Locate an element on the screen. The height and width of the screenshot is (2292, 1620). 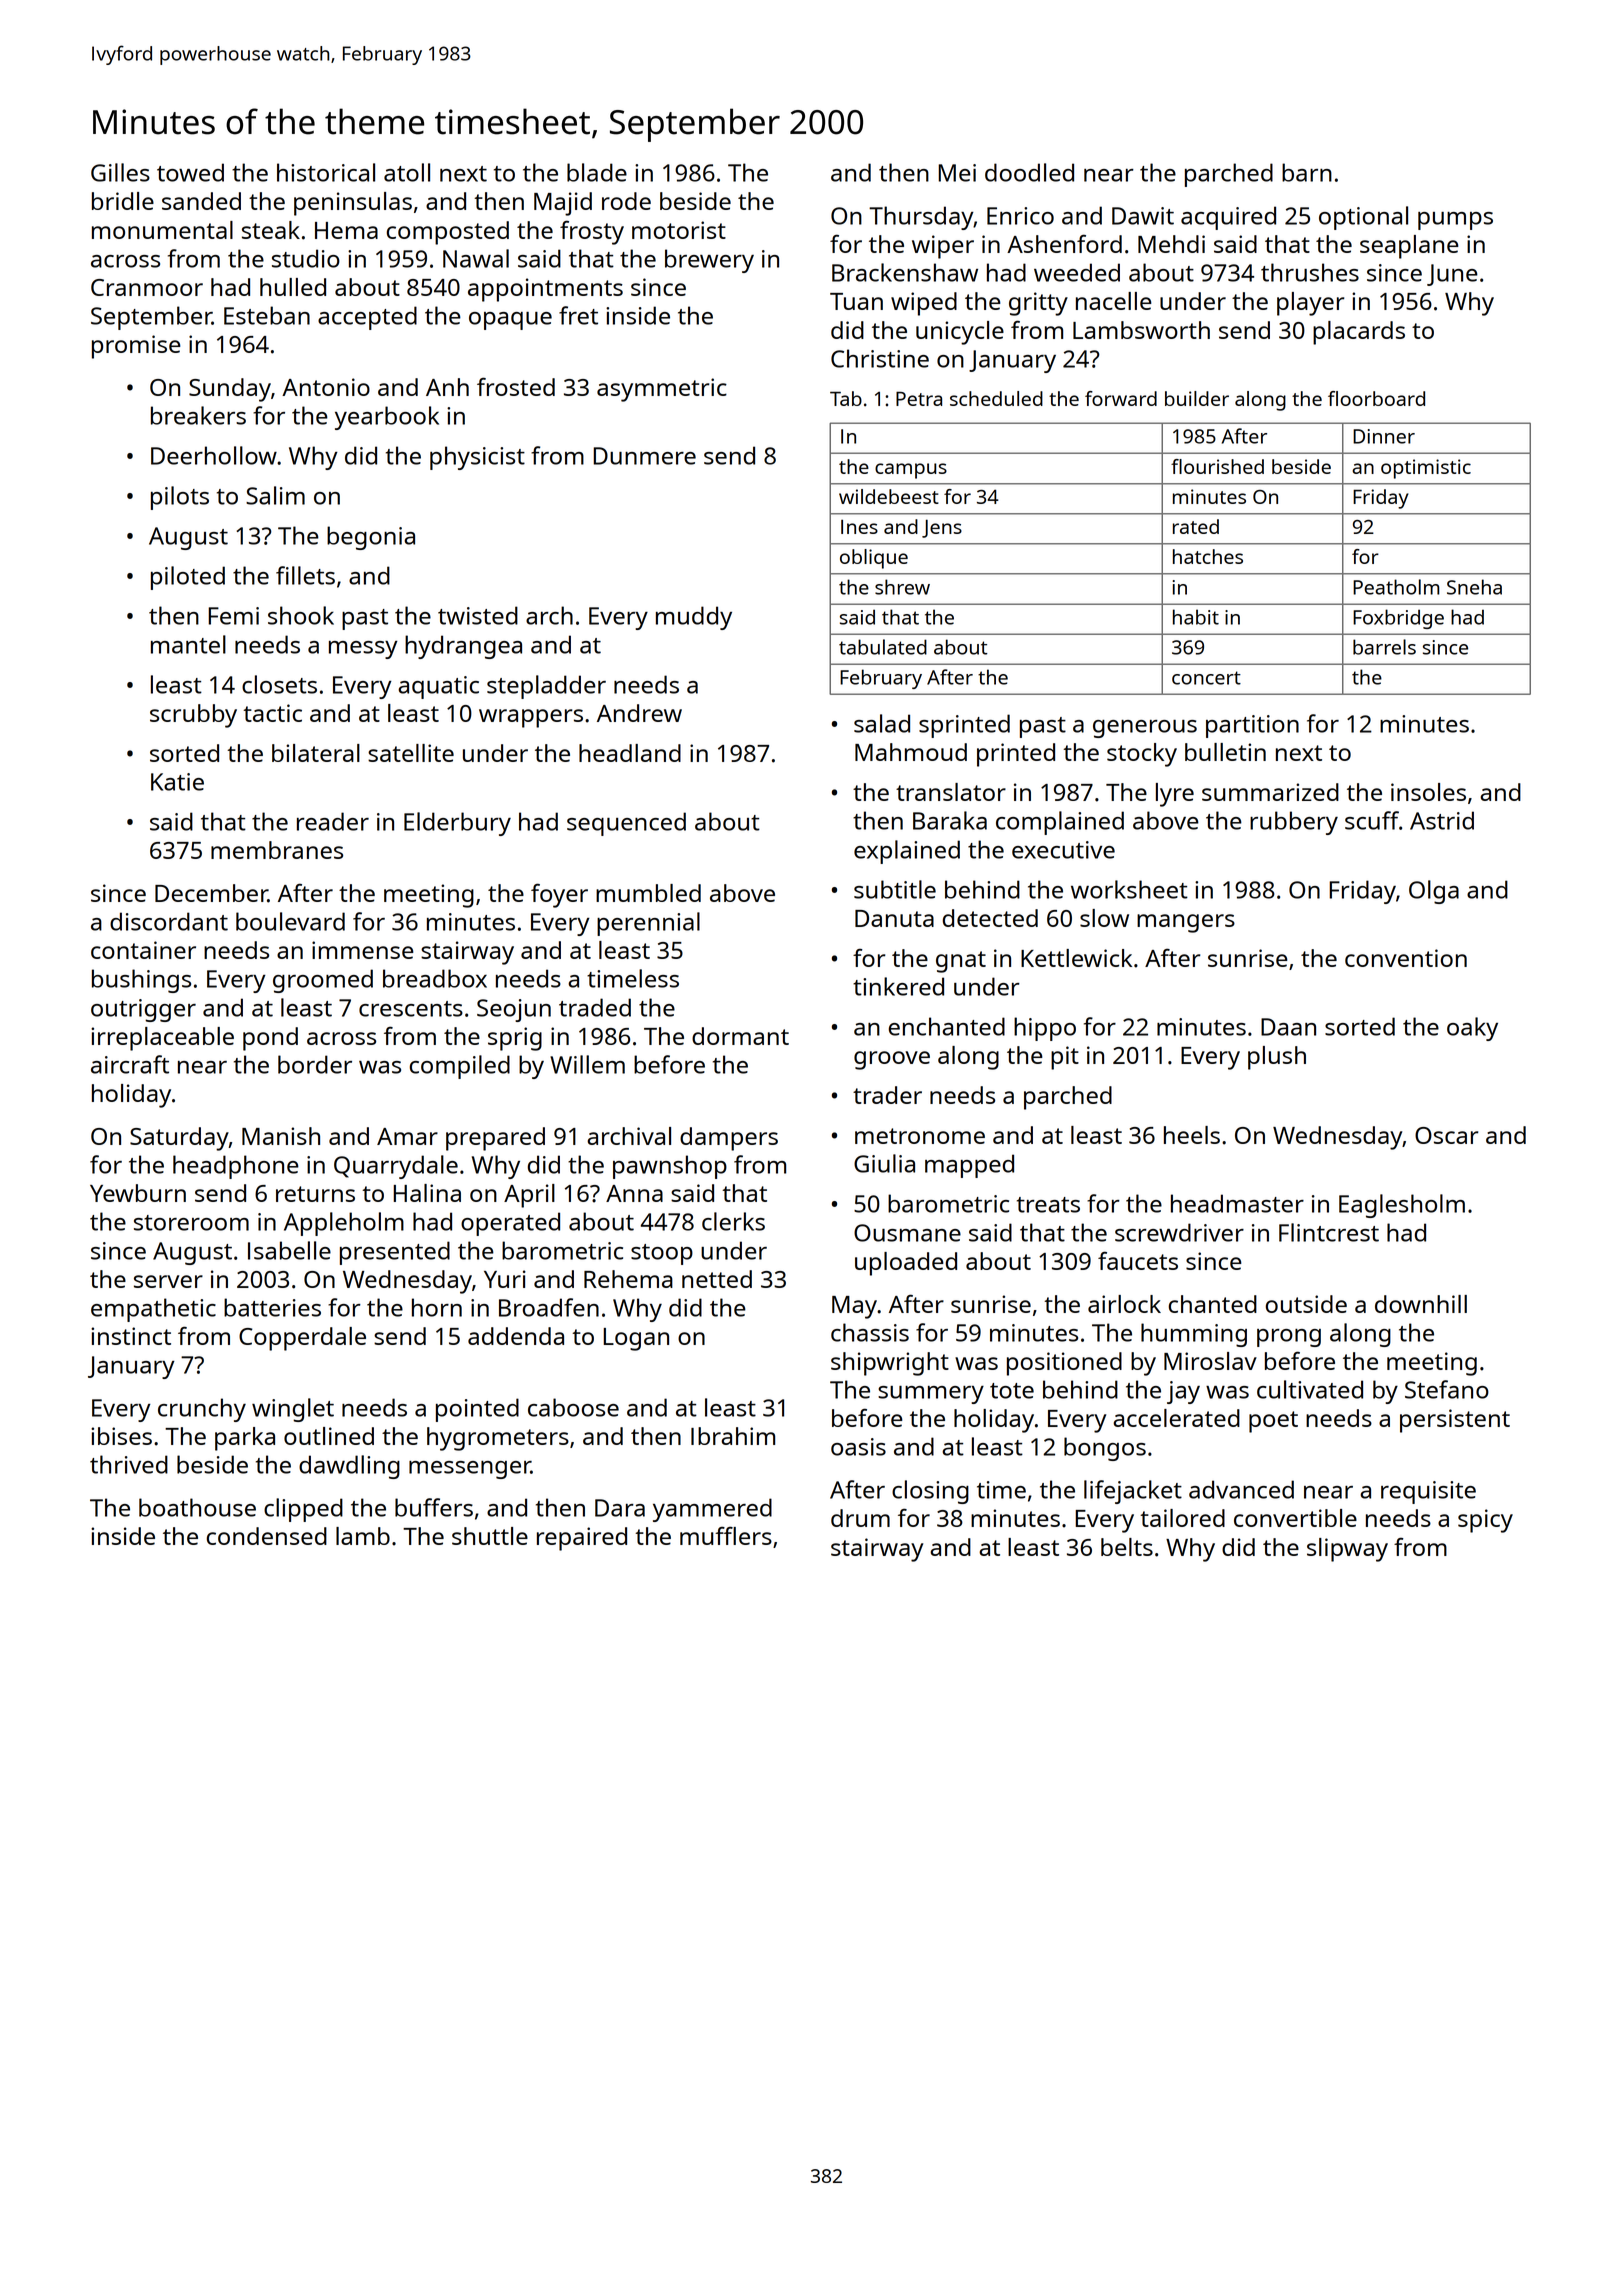
boulevard is located at coordinates (290, 921).
